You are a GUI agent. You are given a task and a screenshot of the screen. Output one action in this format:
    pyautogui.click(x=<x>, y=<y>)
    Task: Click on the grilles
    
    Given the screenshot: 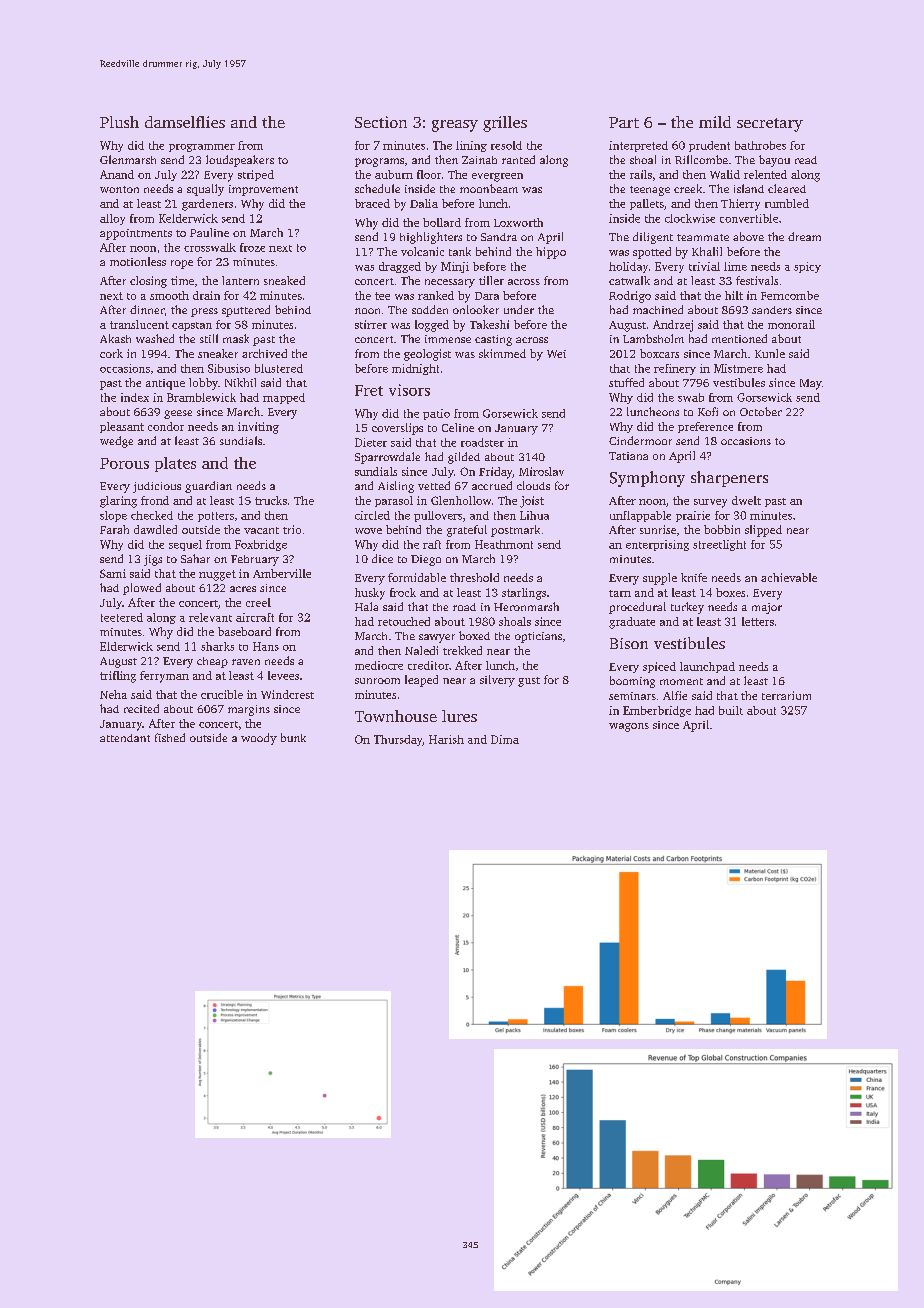 What is the action you would take?
    pyautogui.click(x=505, y=124)
